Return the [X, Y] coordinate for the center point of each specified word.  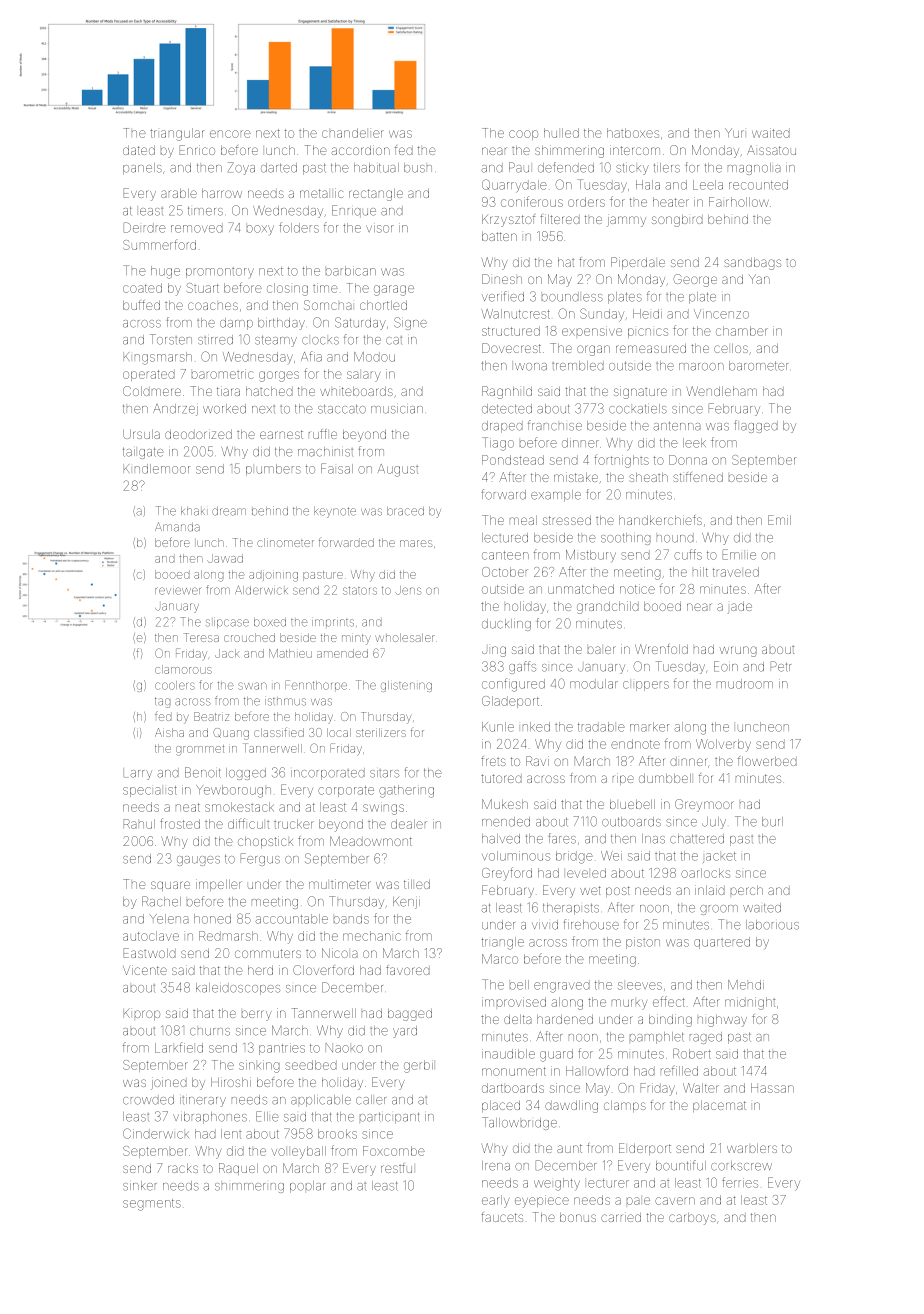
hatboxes [633, 133]
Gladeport [510, 702]
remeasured [651, 348]
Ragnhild [507, 392]
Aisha [169, 732]
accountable [291, 919]
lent [231, 1134]
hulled [561, 133]
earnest [281, 434]
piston [643, 943]
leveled [586, 873]
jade [740, 608]
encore [230, 134]
